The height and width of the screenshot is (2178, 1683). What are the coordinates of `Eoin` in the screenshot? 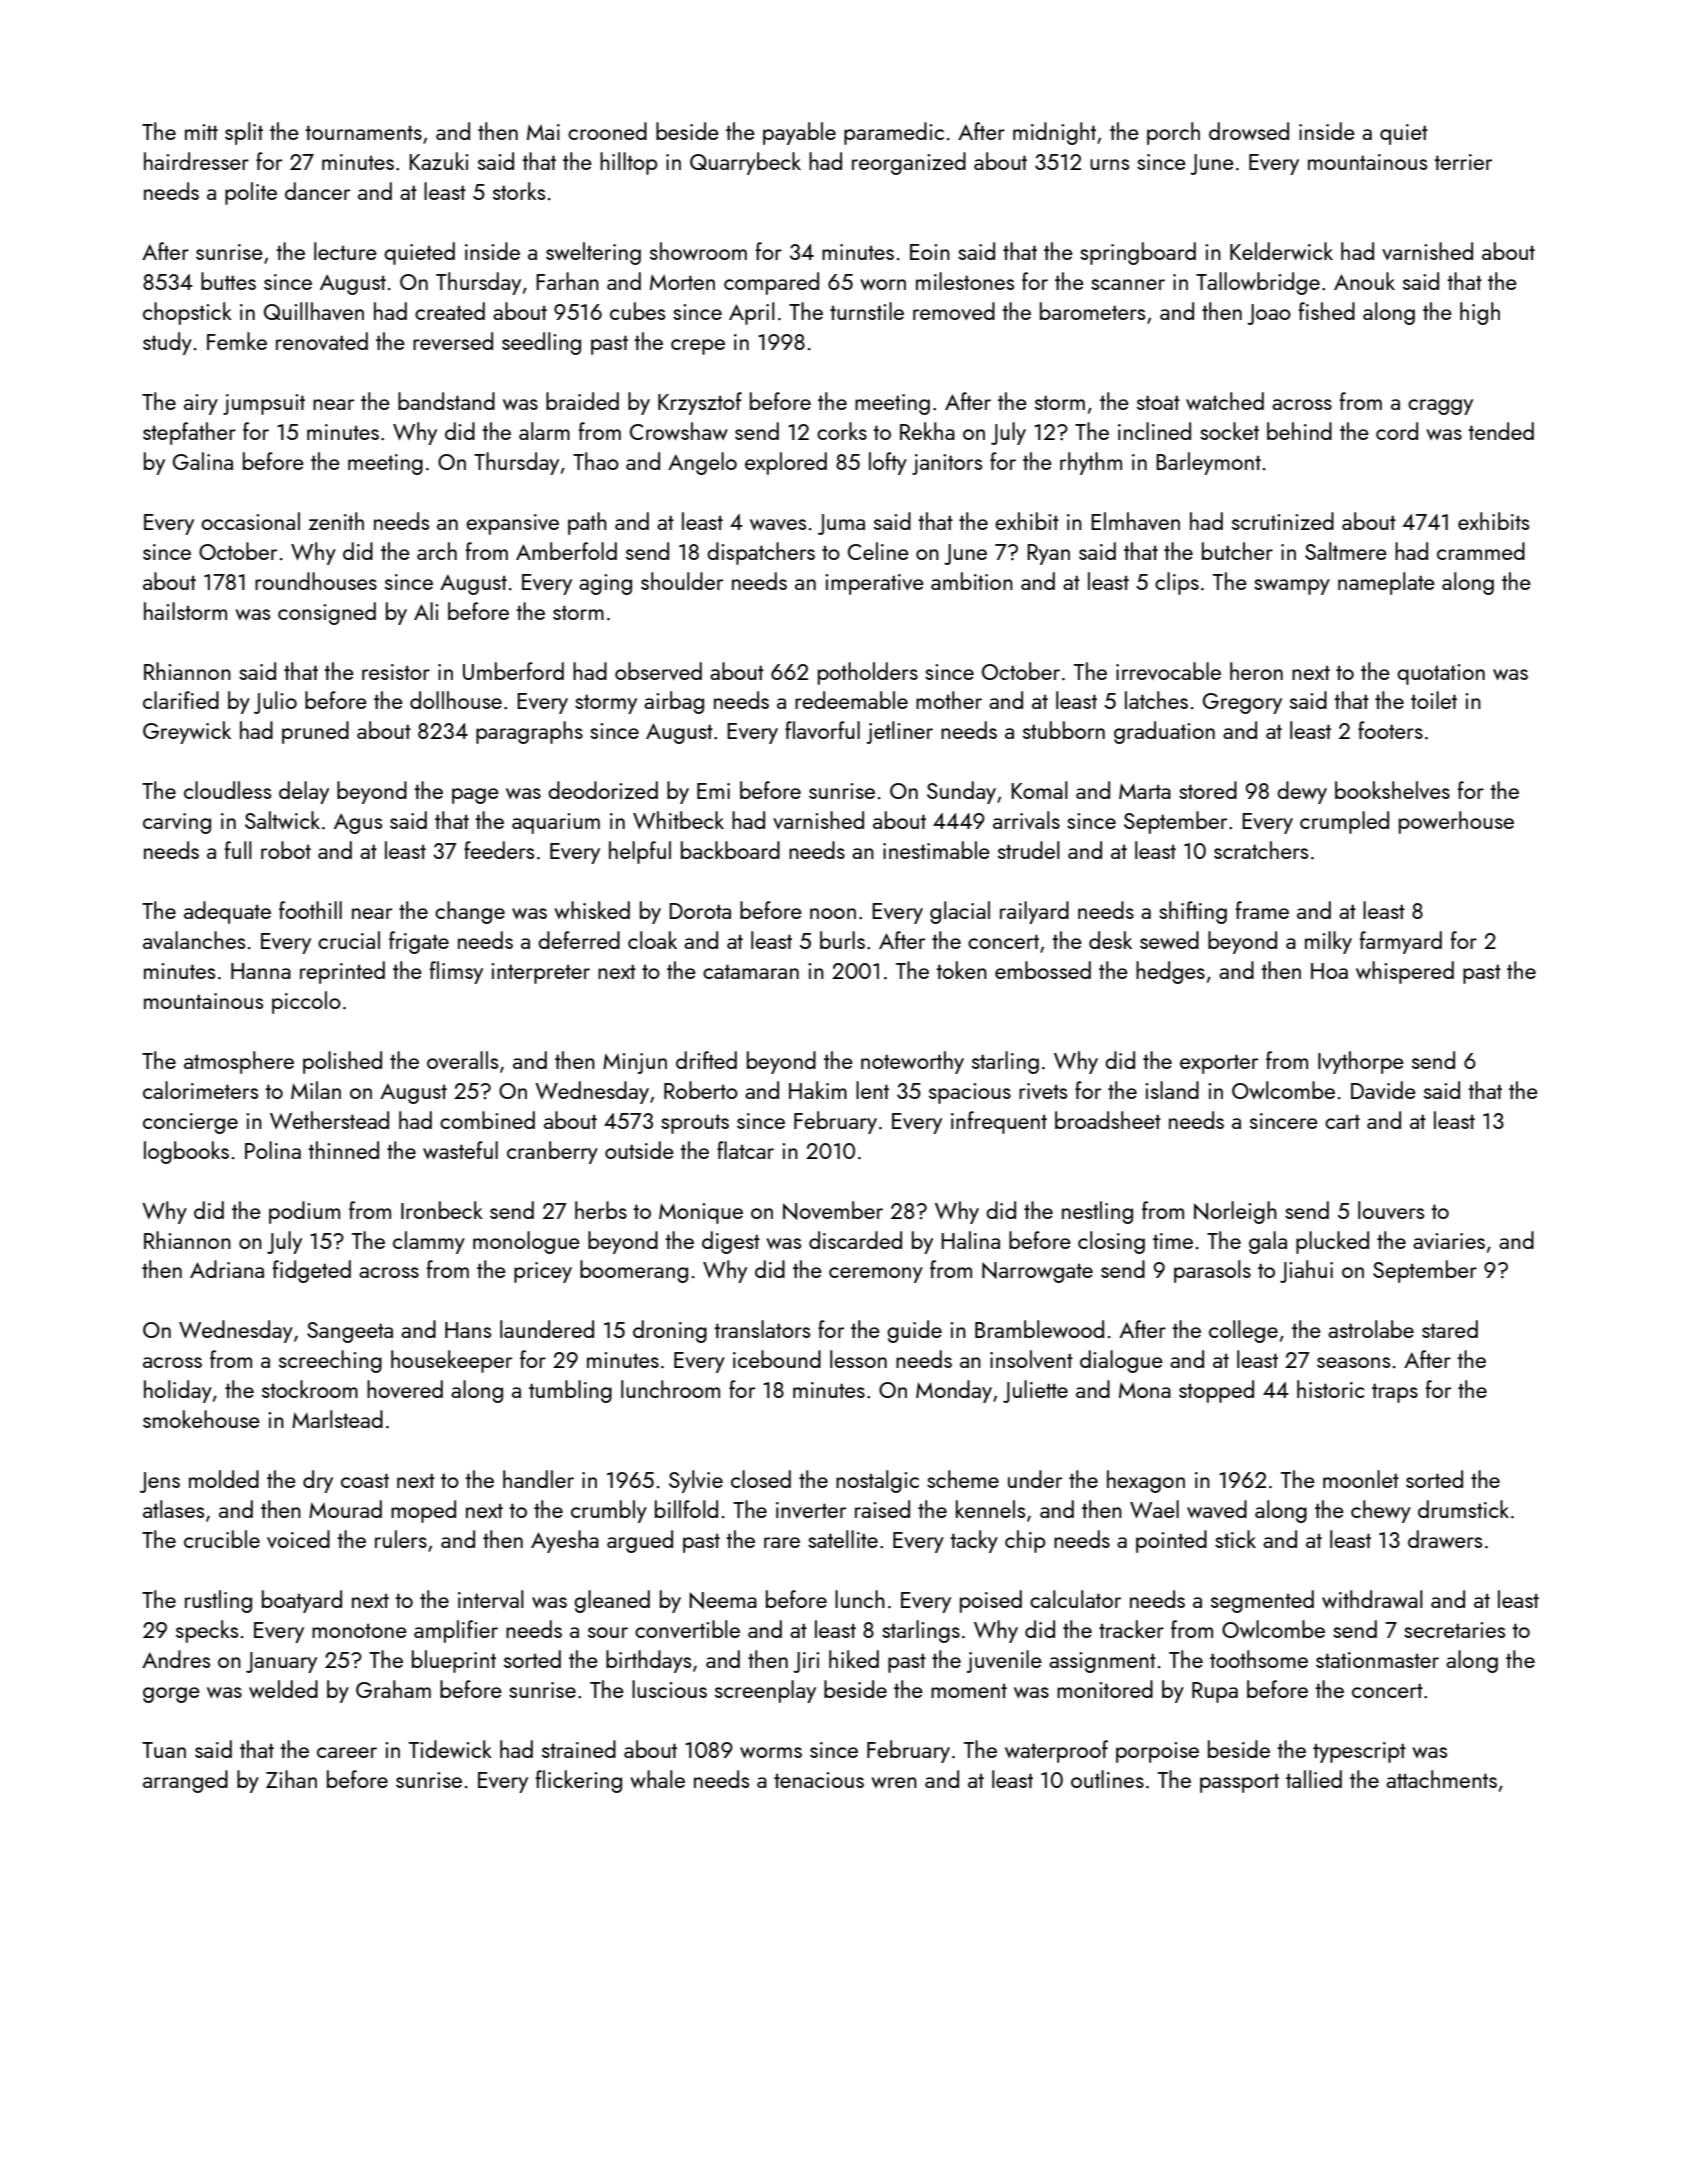 It's located at (930, 252).
